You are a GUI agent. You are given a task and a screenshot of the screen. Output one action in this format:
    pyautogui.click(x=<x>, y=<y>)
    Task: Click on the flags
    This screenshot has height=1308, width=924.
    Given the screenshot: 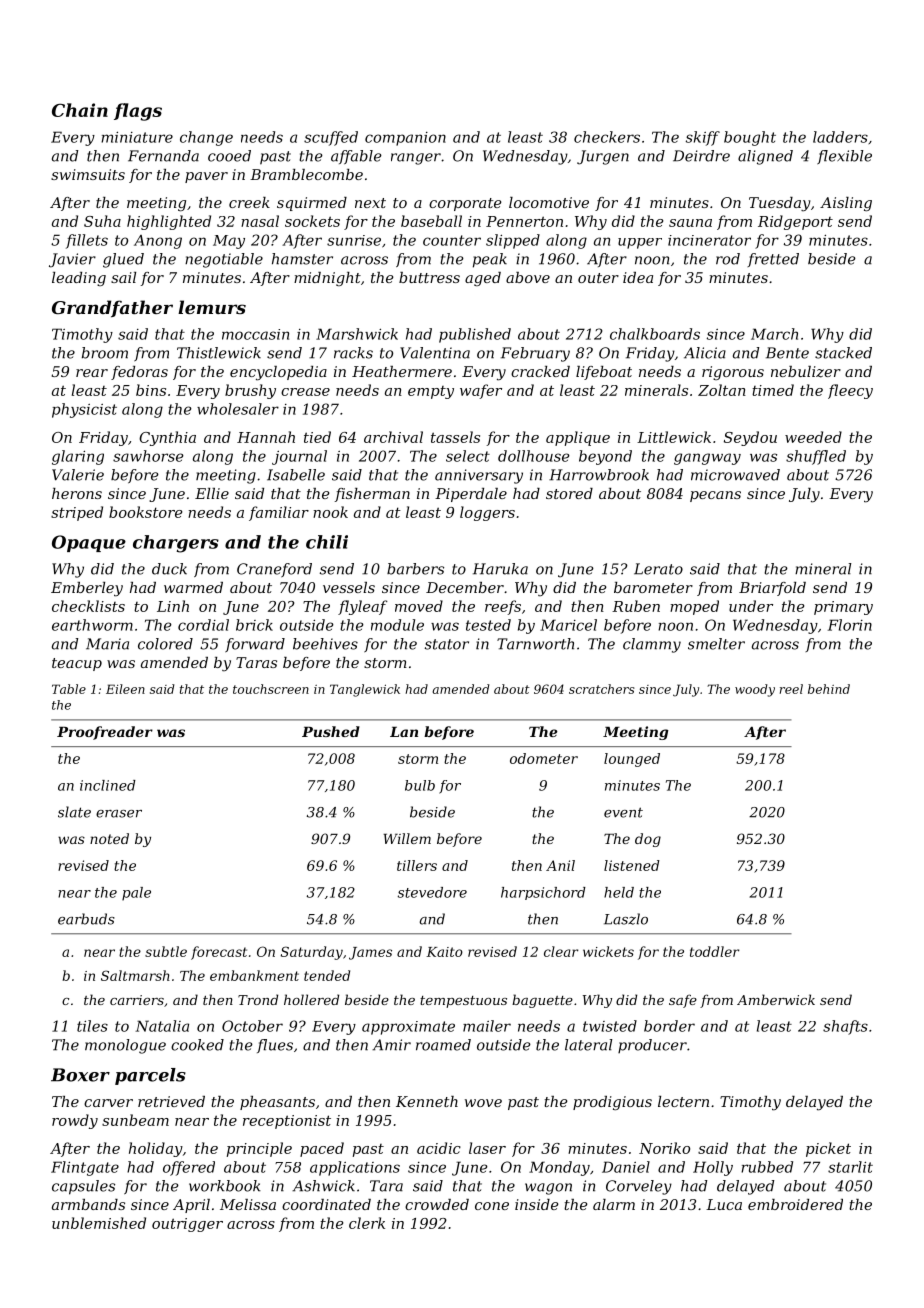 What is the action you would take?
    pyautogui.click(x=138, y=112)
